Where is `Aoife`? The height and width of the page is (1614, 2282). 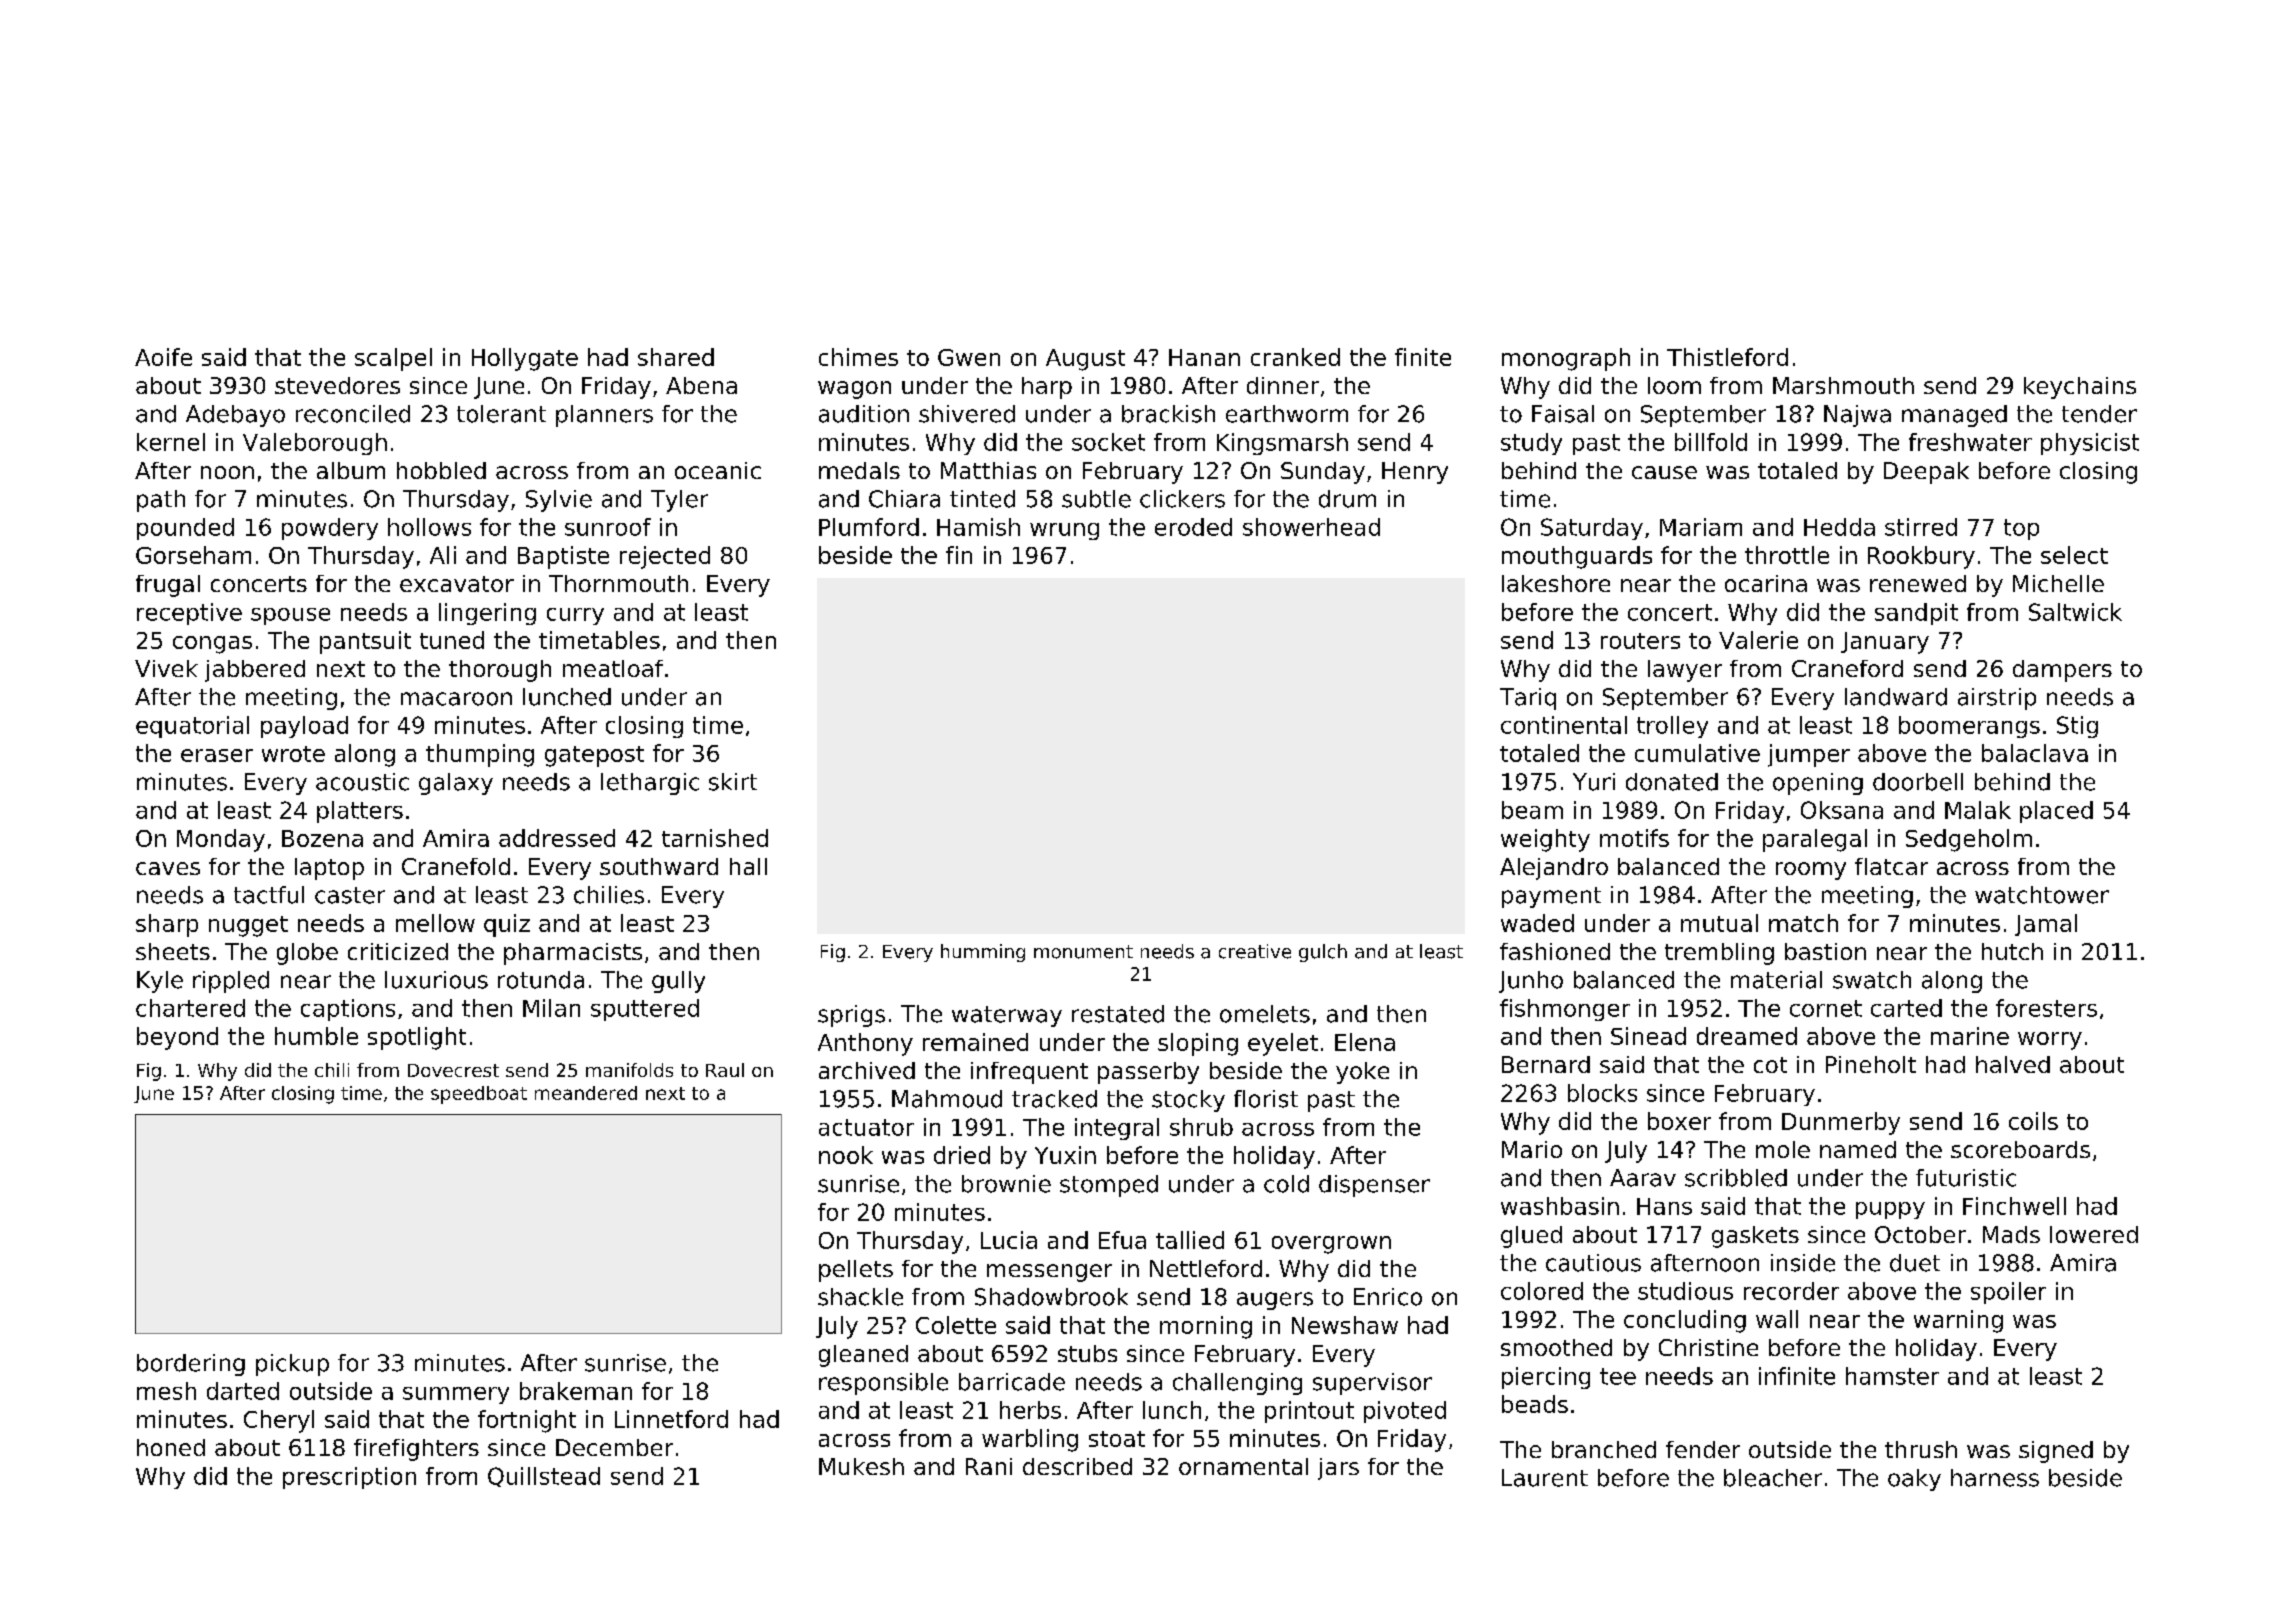 Aoife is located at coordinates (163, 357).
